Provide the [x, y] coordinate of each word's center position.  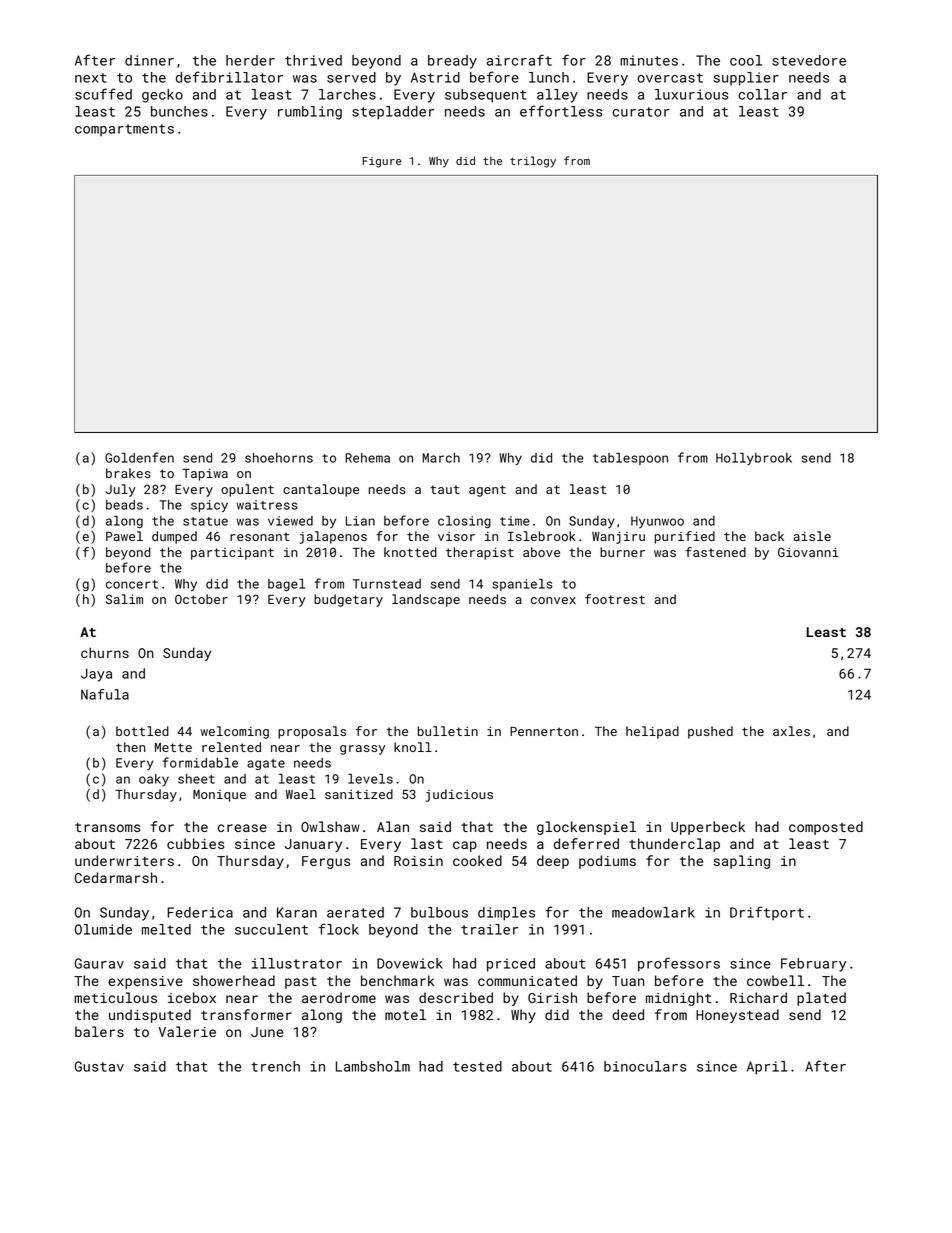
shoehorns [279, 458]
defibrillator [229, 77]
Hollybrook [754, 459]
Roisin [418, 861]
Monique [219, 796]
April [767, 1068]
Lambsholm [373, 1066]
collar [762, 94]
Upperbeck [708, 828]
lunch [549, 77]
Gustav [99, 1066]
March [441, 458]
